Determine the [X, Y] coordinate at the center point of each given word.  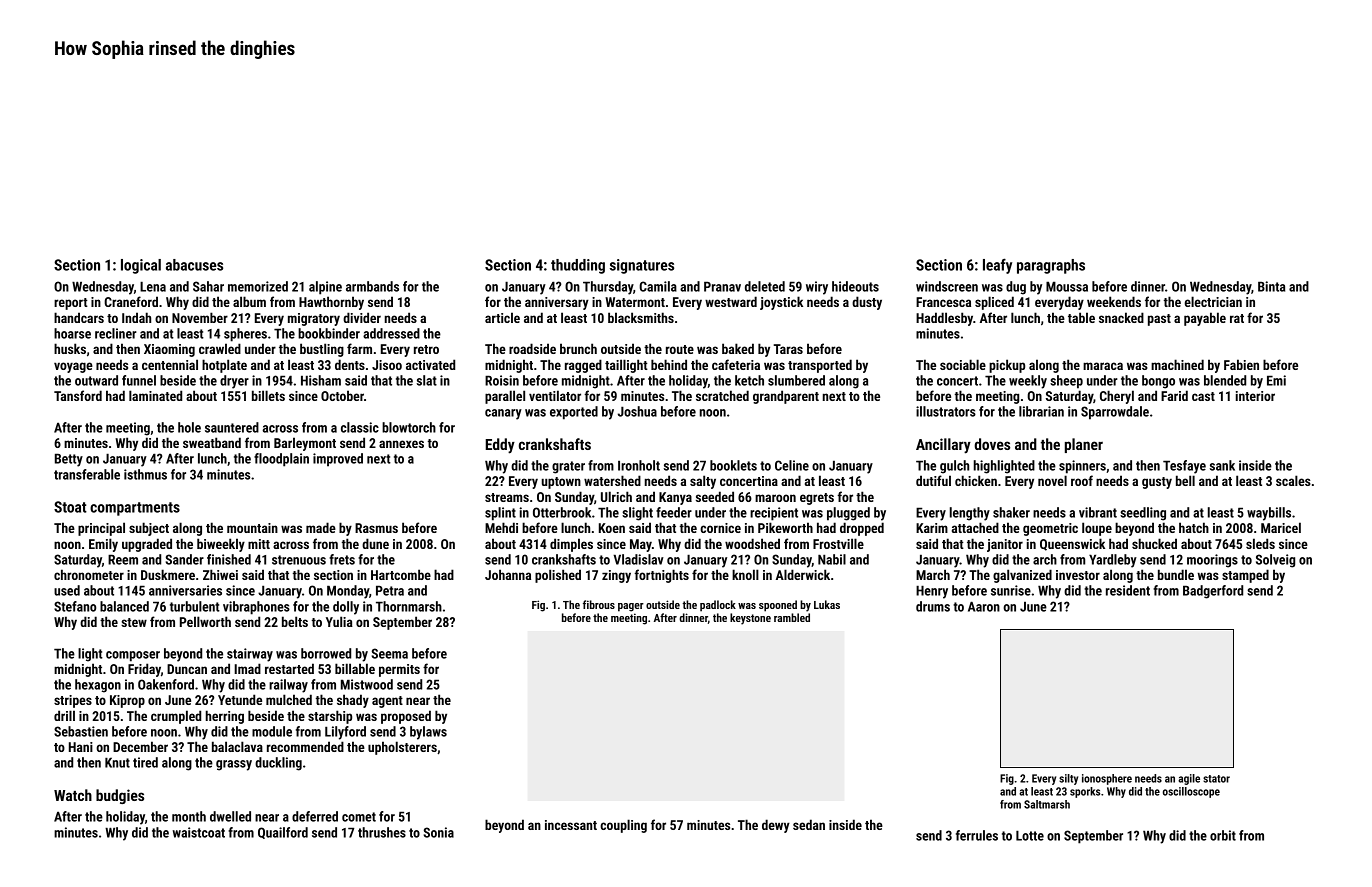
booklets [733, 465]
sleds [1260, 543]
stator [1216, 779]
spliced [994, 303]
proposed [406, 717]
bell [1185, 480]
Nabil [832, 559]
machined [1177, 364]
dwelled [230, 816]
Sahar [208, 286]
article [502, 317]
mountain [252, 528]
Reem [123, 559]
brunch [578, 348]
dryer [234, 382]
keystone [750, 619]
